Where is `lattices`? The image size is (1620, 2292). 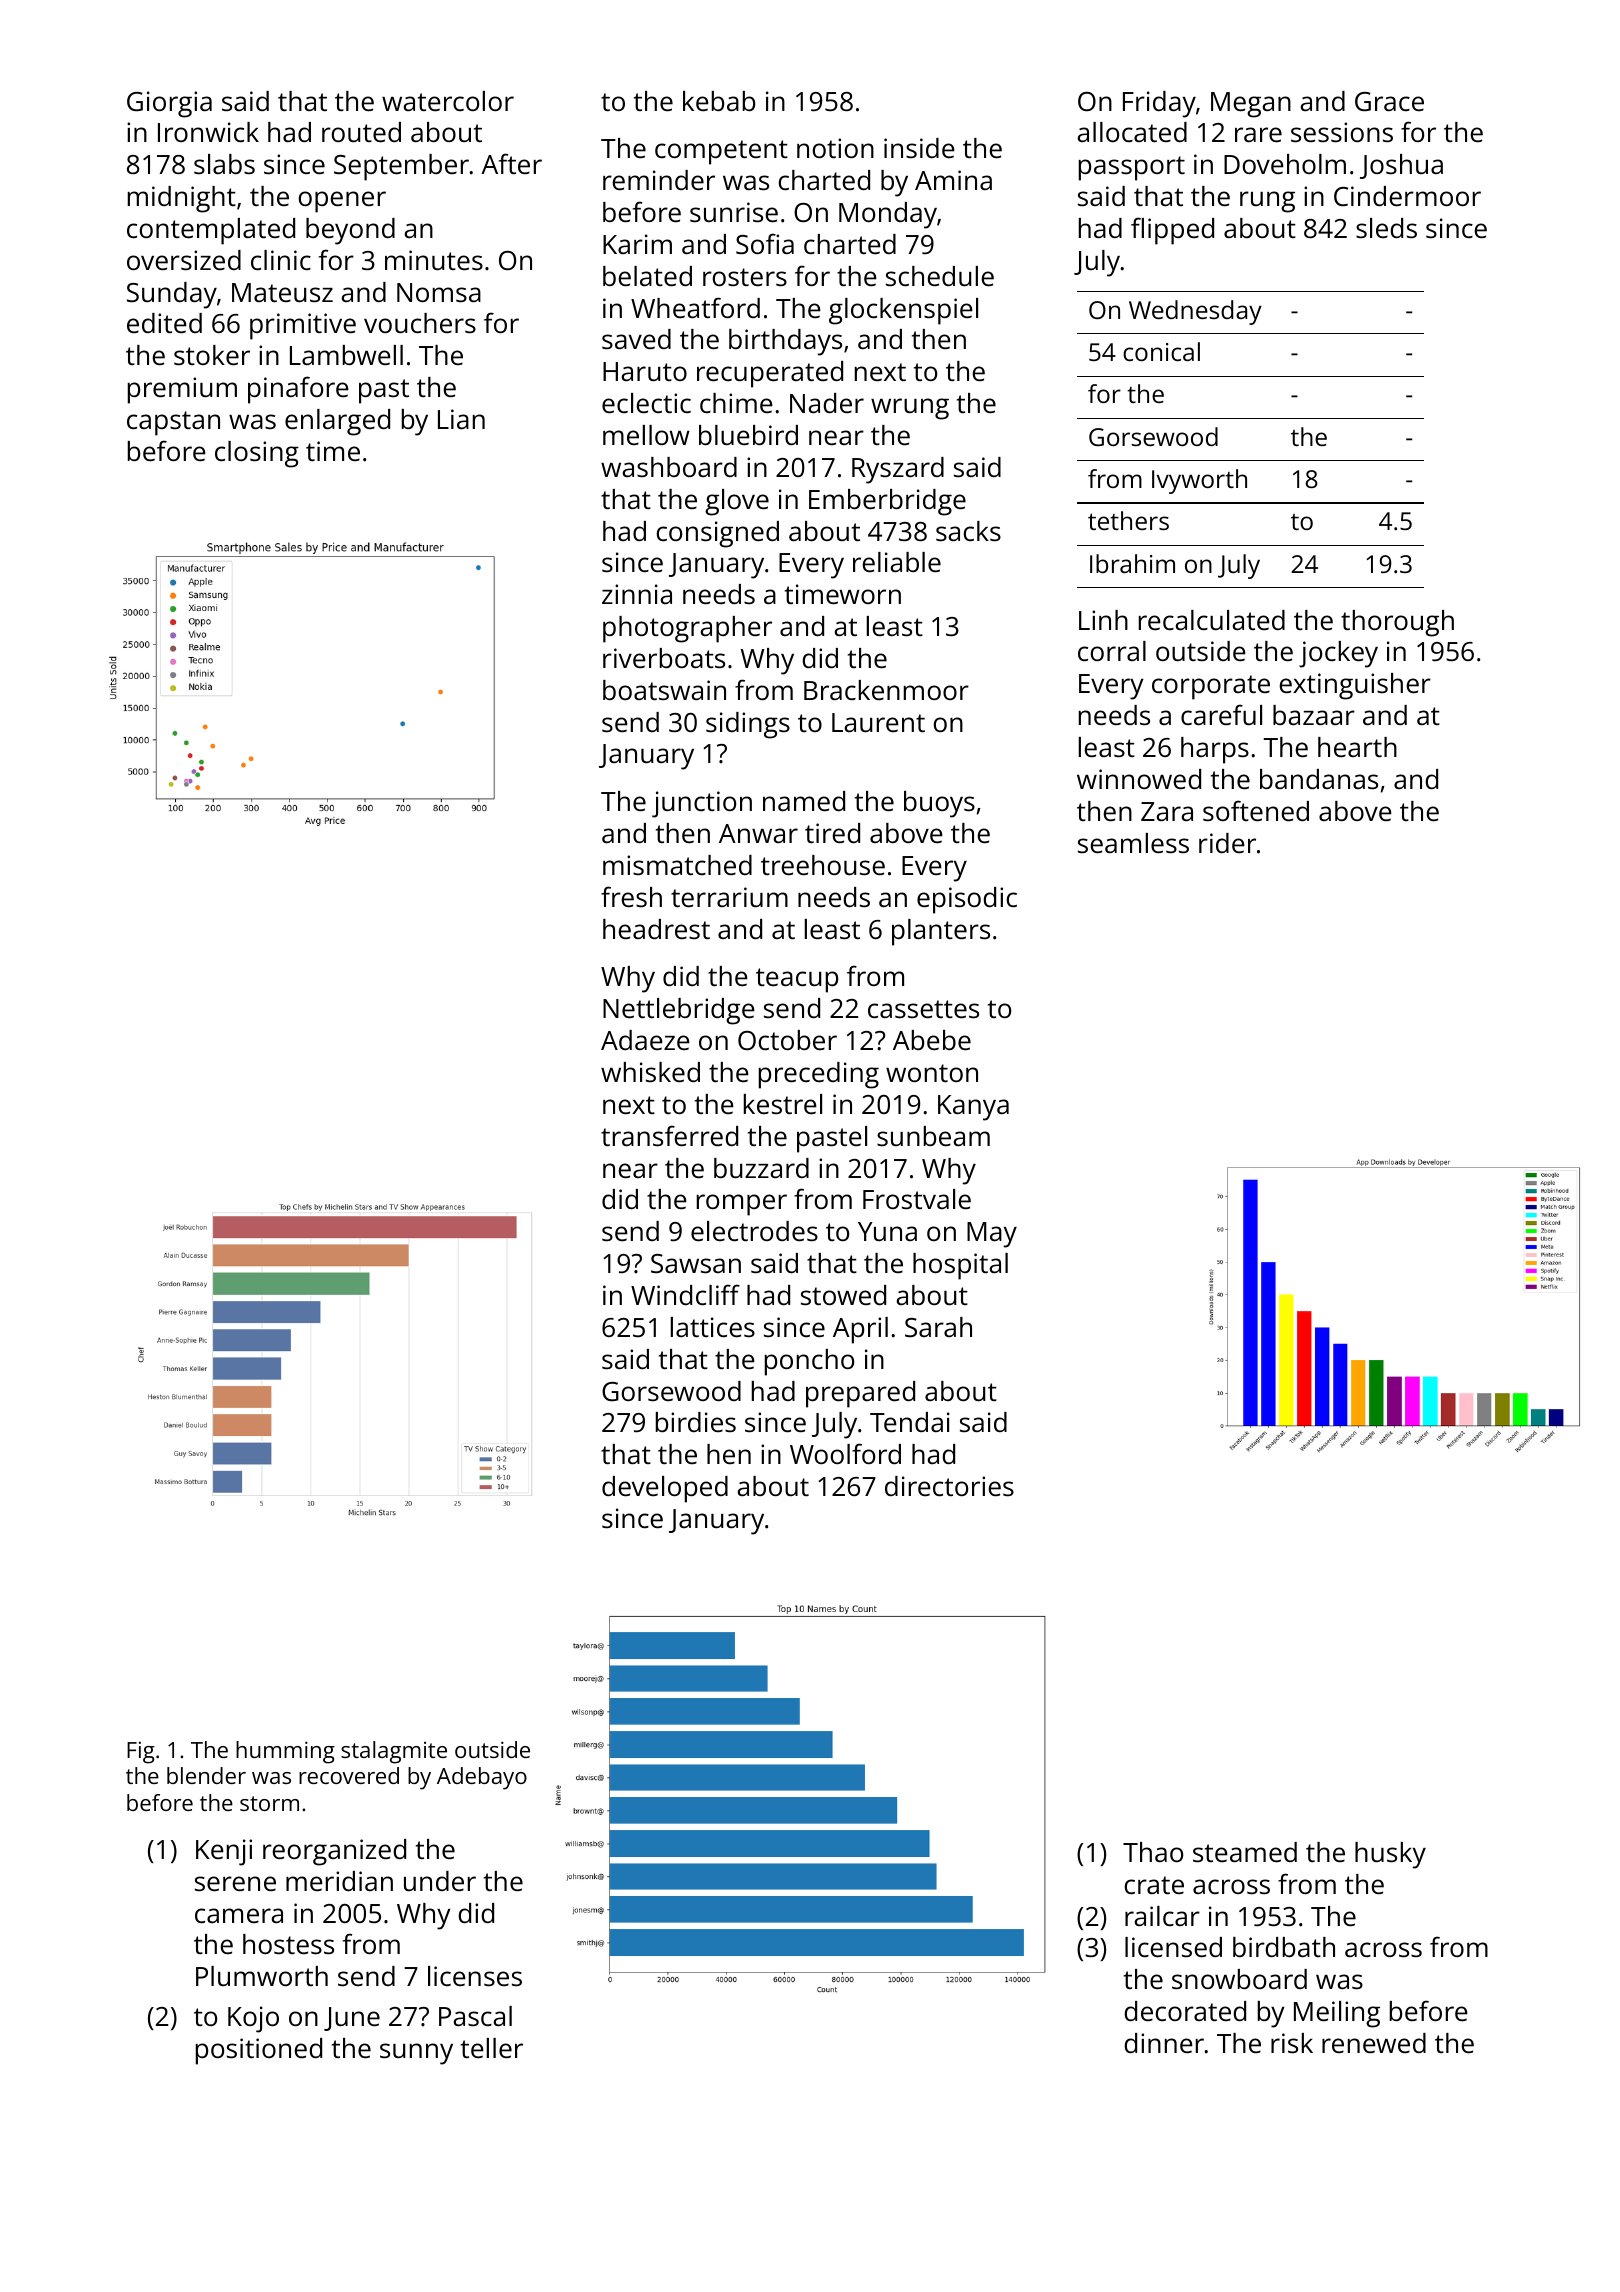
lattices is located at coordinates (713, 1327).
